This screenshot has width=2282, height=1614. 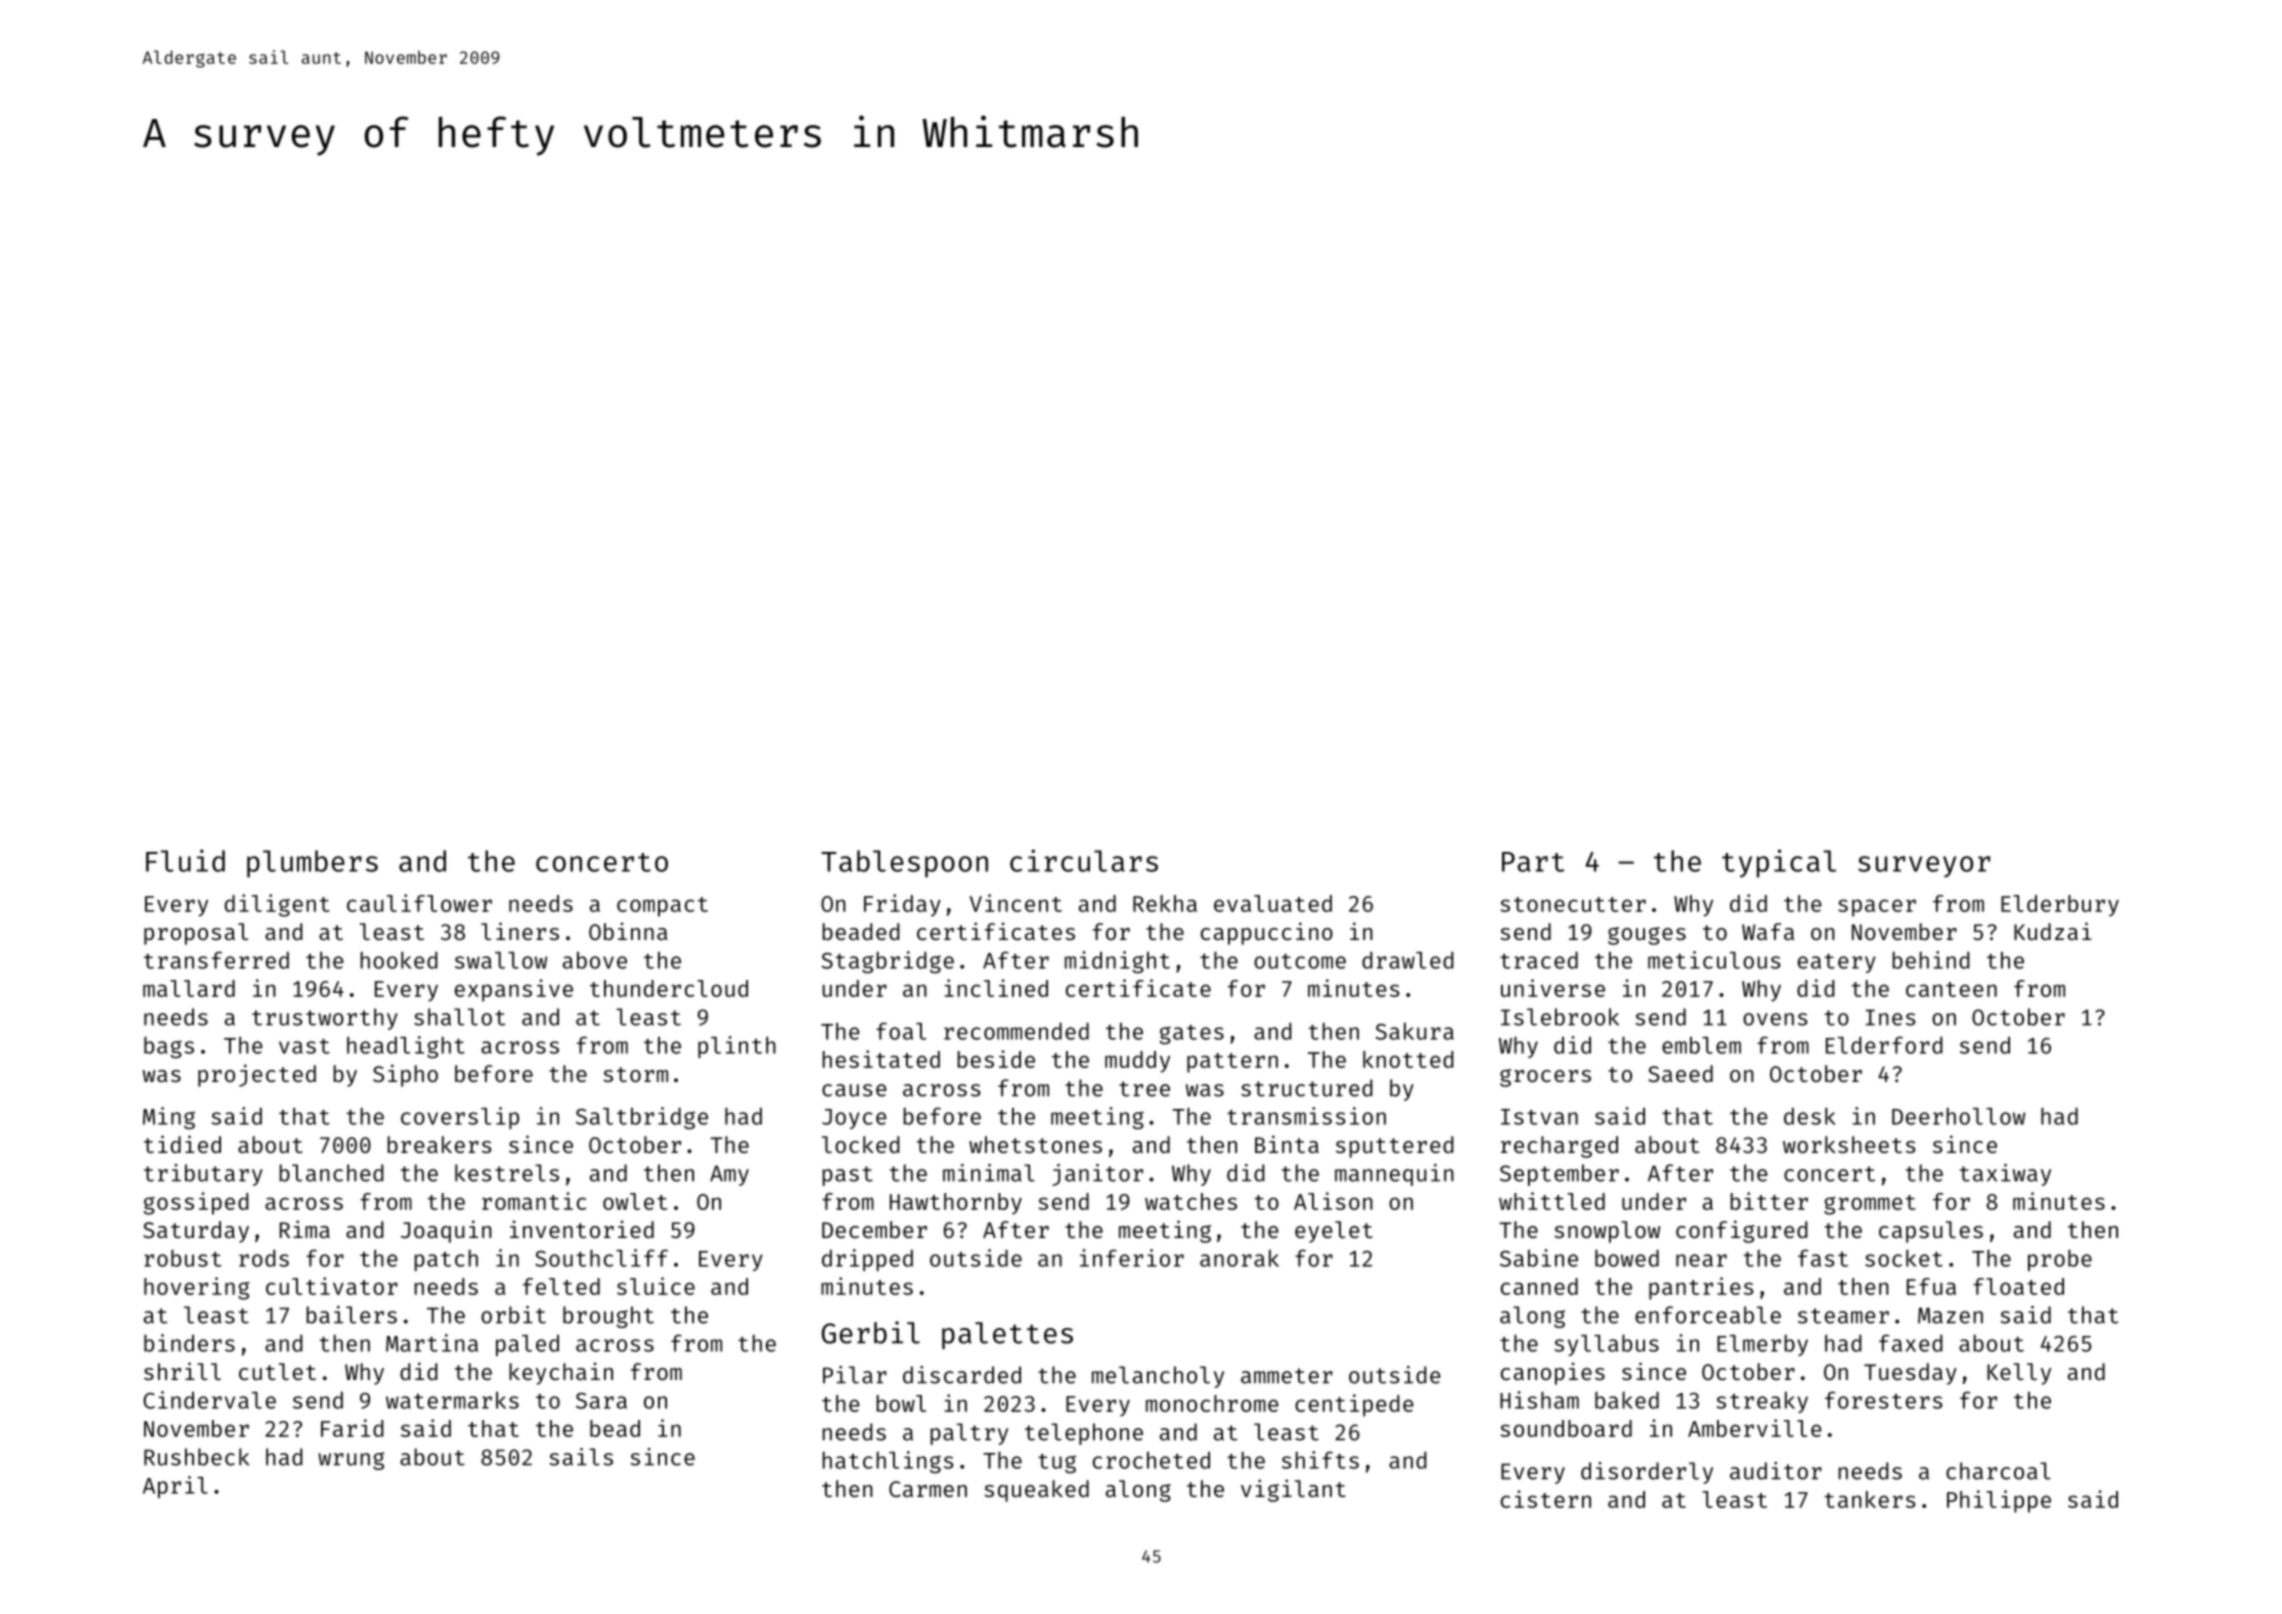 I want to click on tidied, so click(x=182, y=1144).
